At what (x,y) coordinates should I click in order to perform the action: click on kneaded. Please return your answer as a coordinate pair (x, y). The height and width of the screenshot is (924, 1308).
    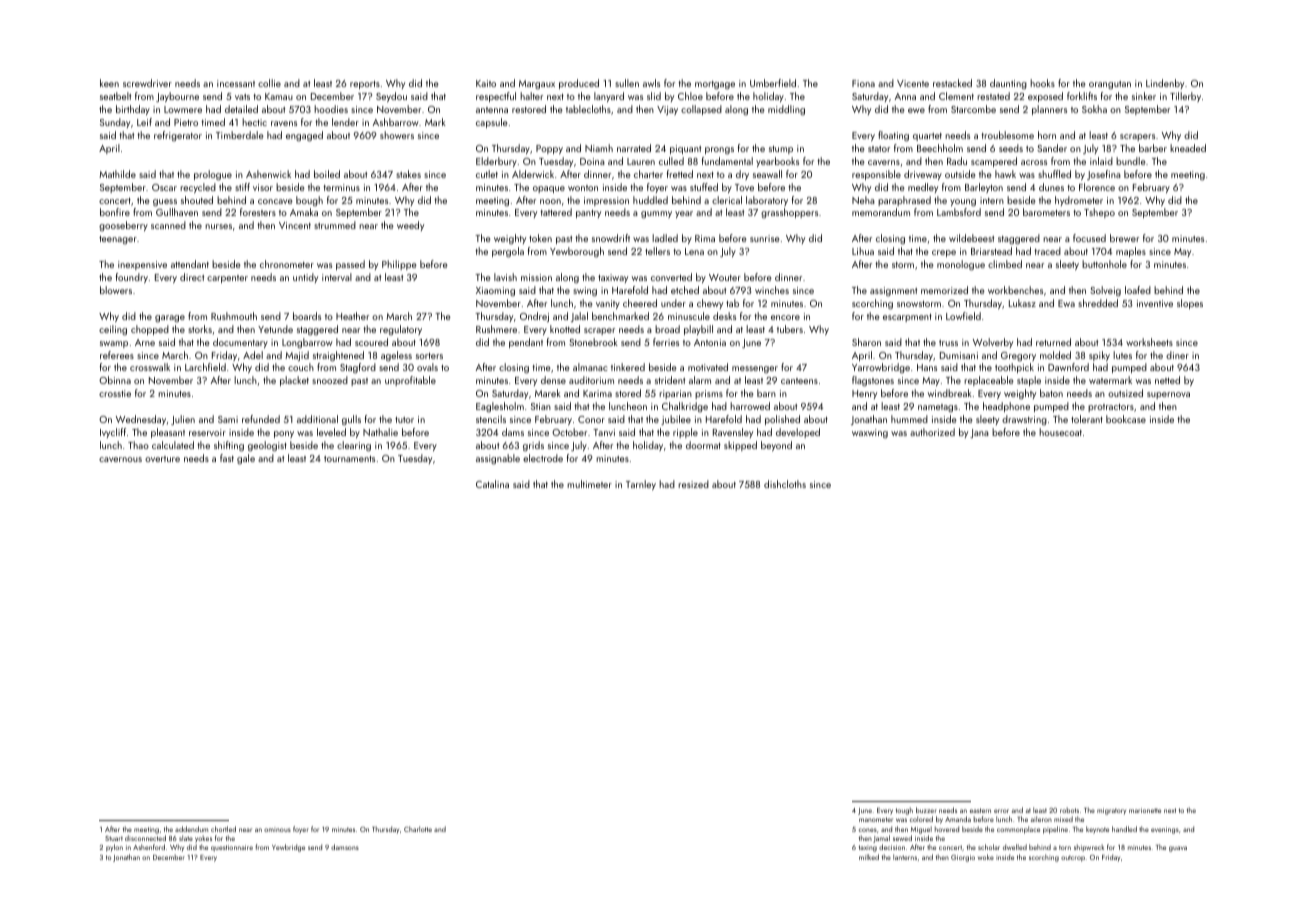
    Looking at the image, I should click on (1188, 148).
